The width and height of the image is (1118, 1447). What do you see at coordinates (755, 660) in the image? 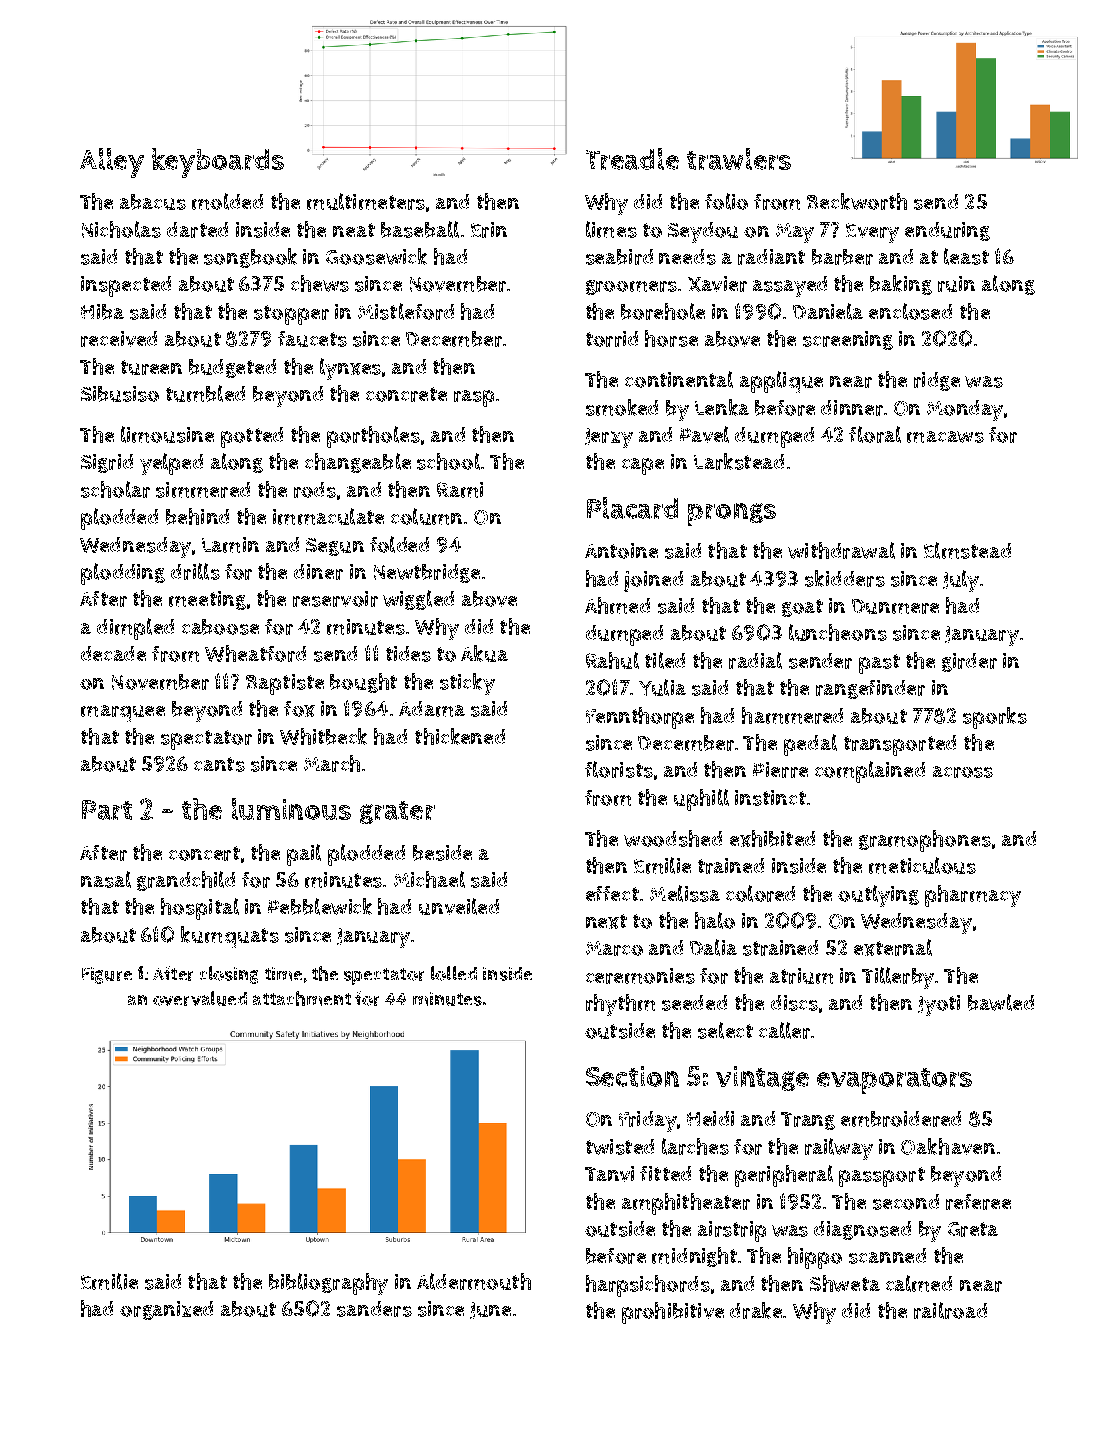
I see `radial` at bounding box center [755, 660].
